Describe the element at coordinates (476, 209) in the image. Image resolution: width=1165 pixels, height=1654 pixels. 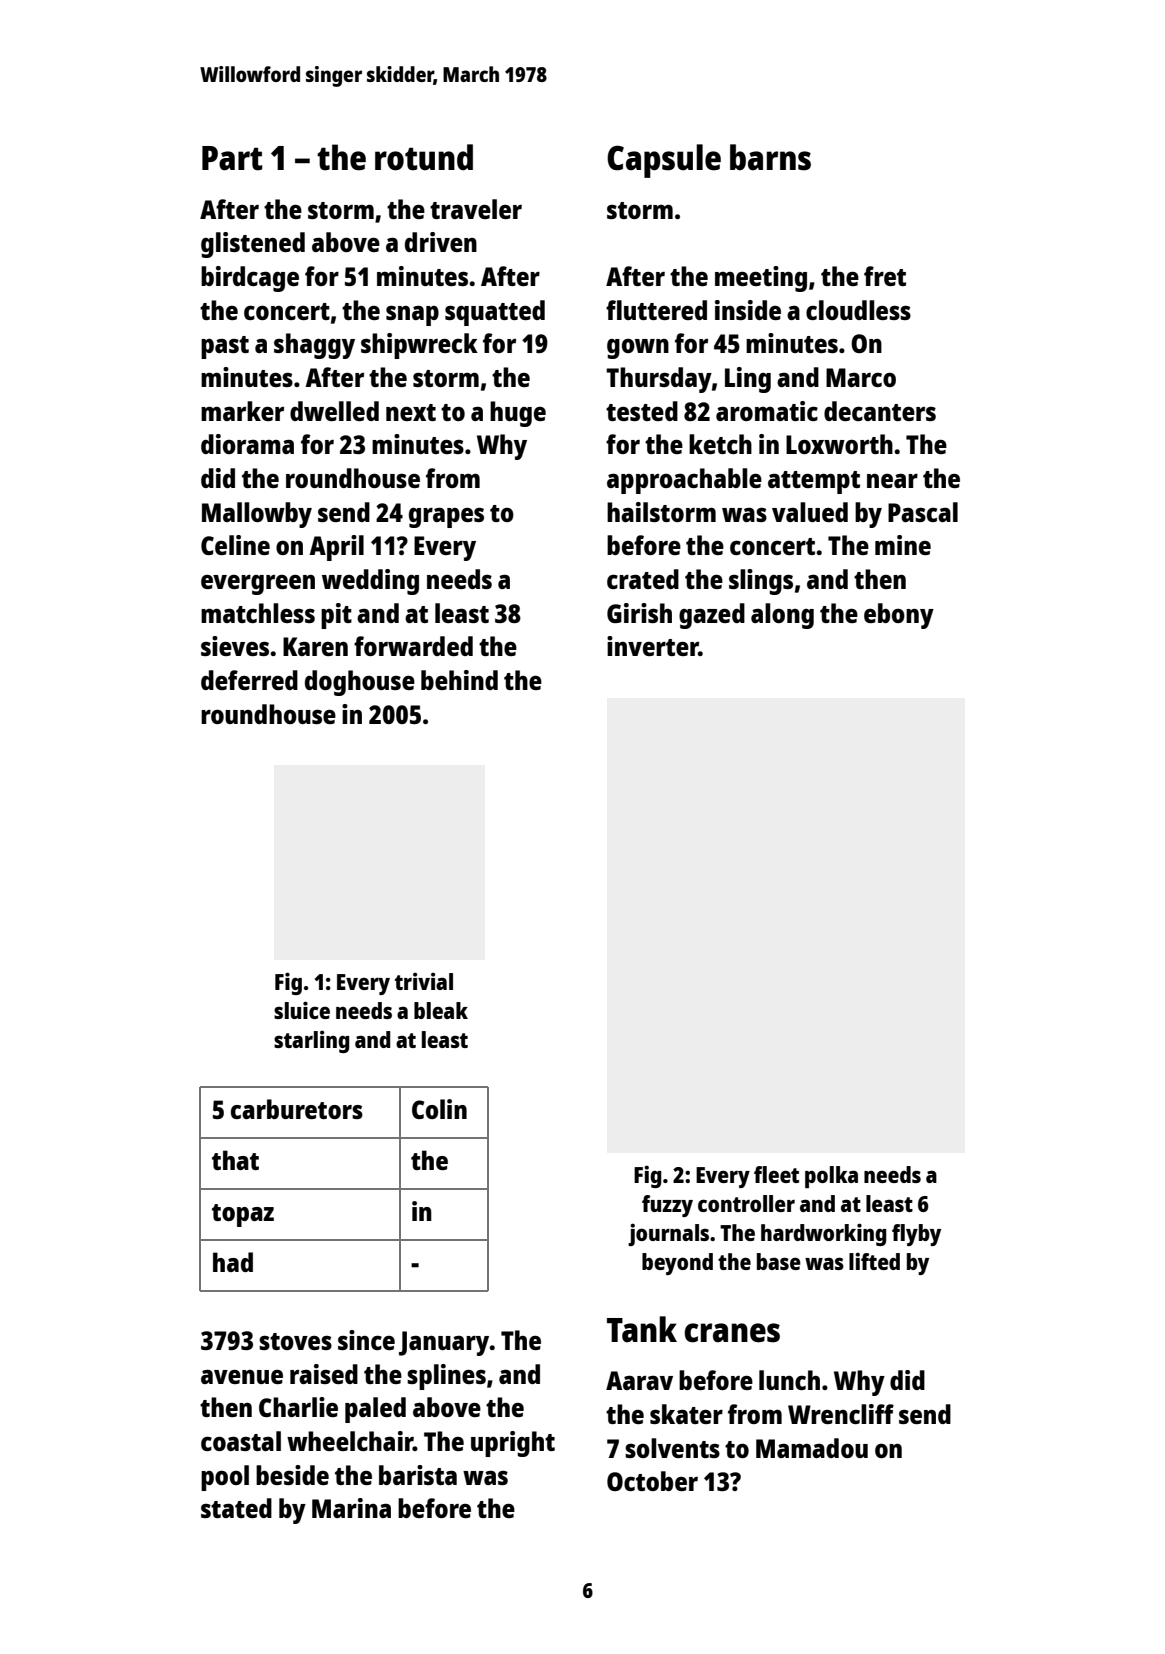
I see `traveler` at that location.
